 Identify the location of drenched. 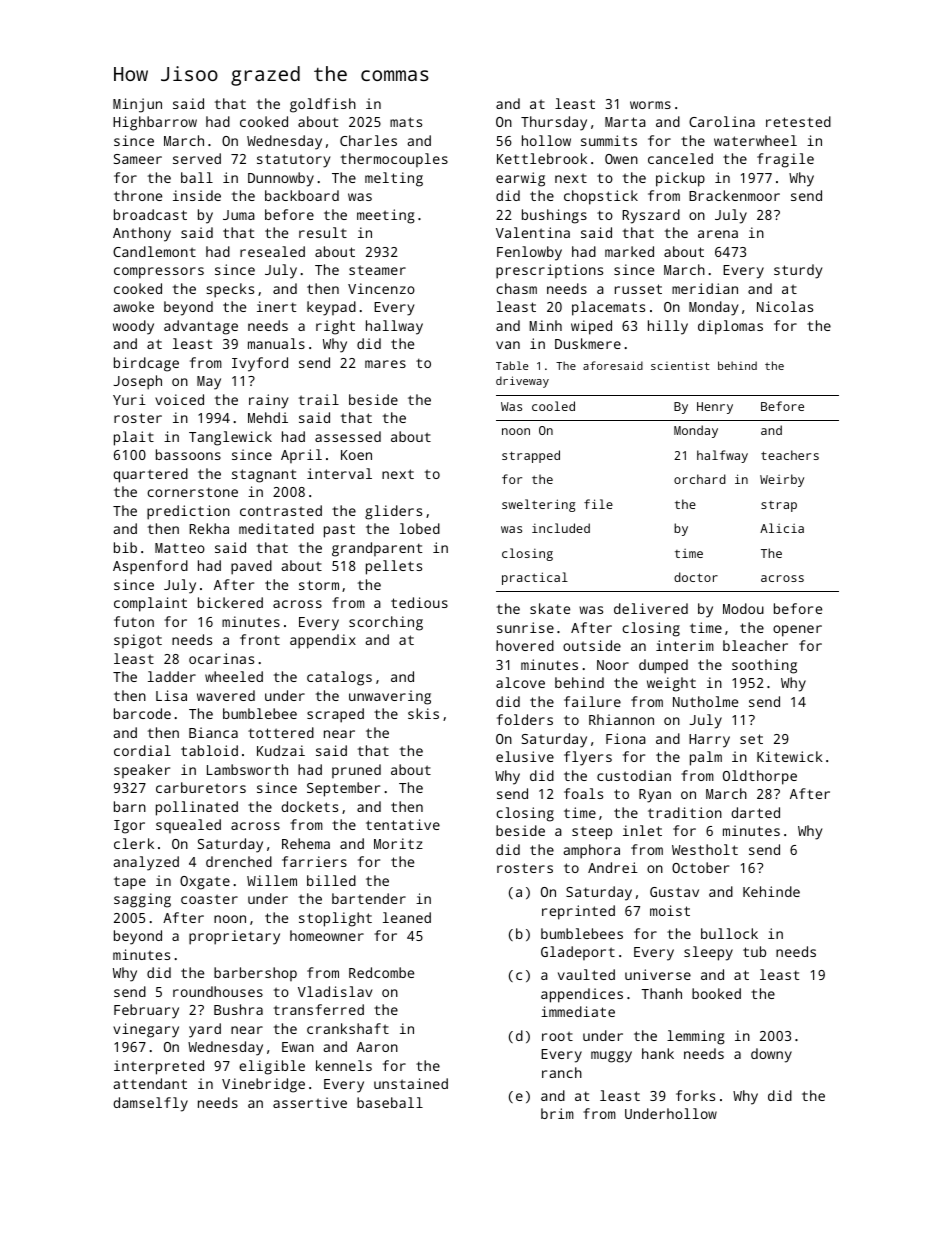
(239, 861).
